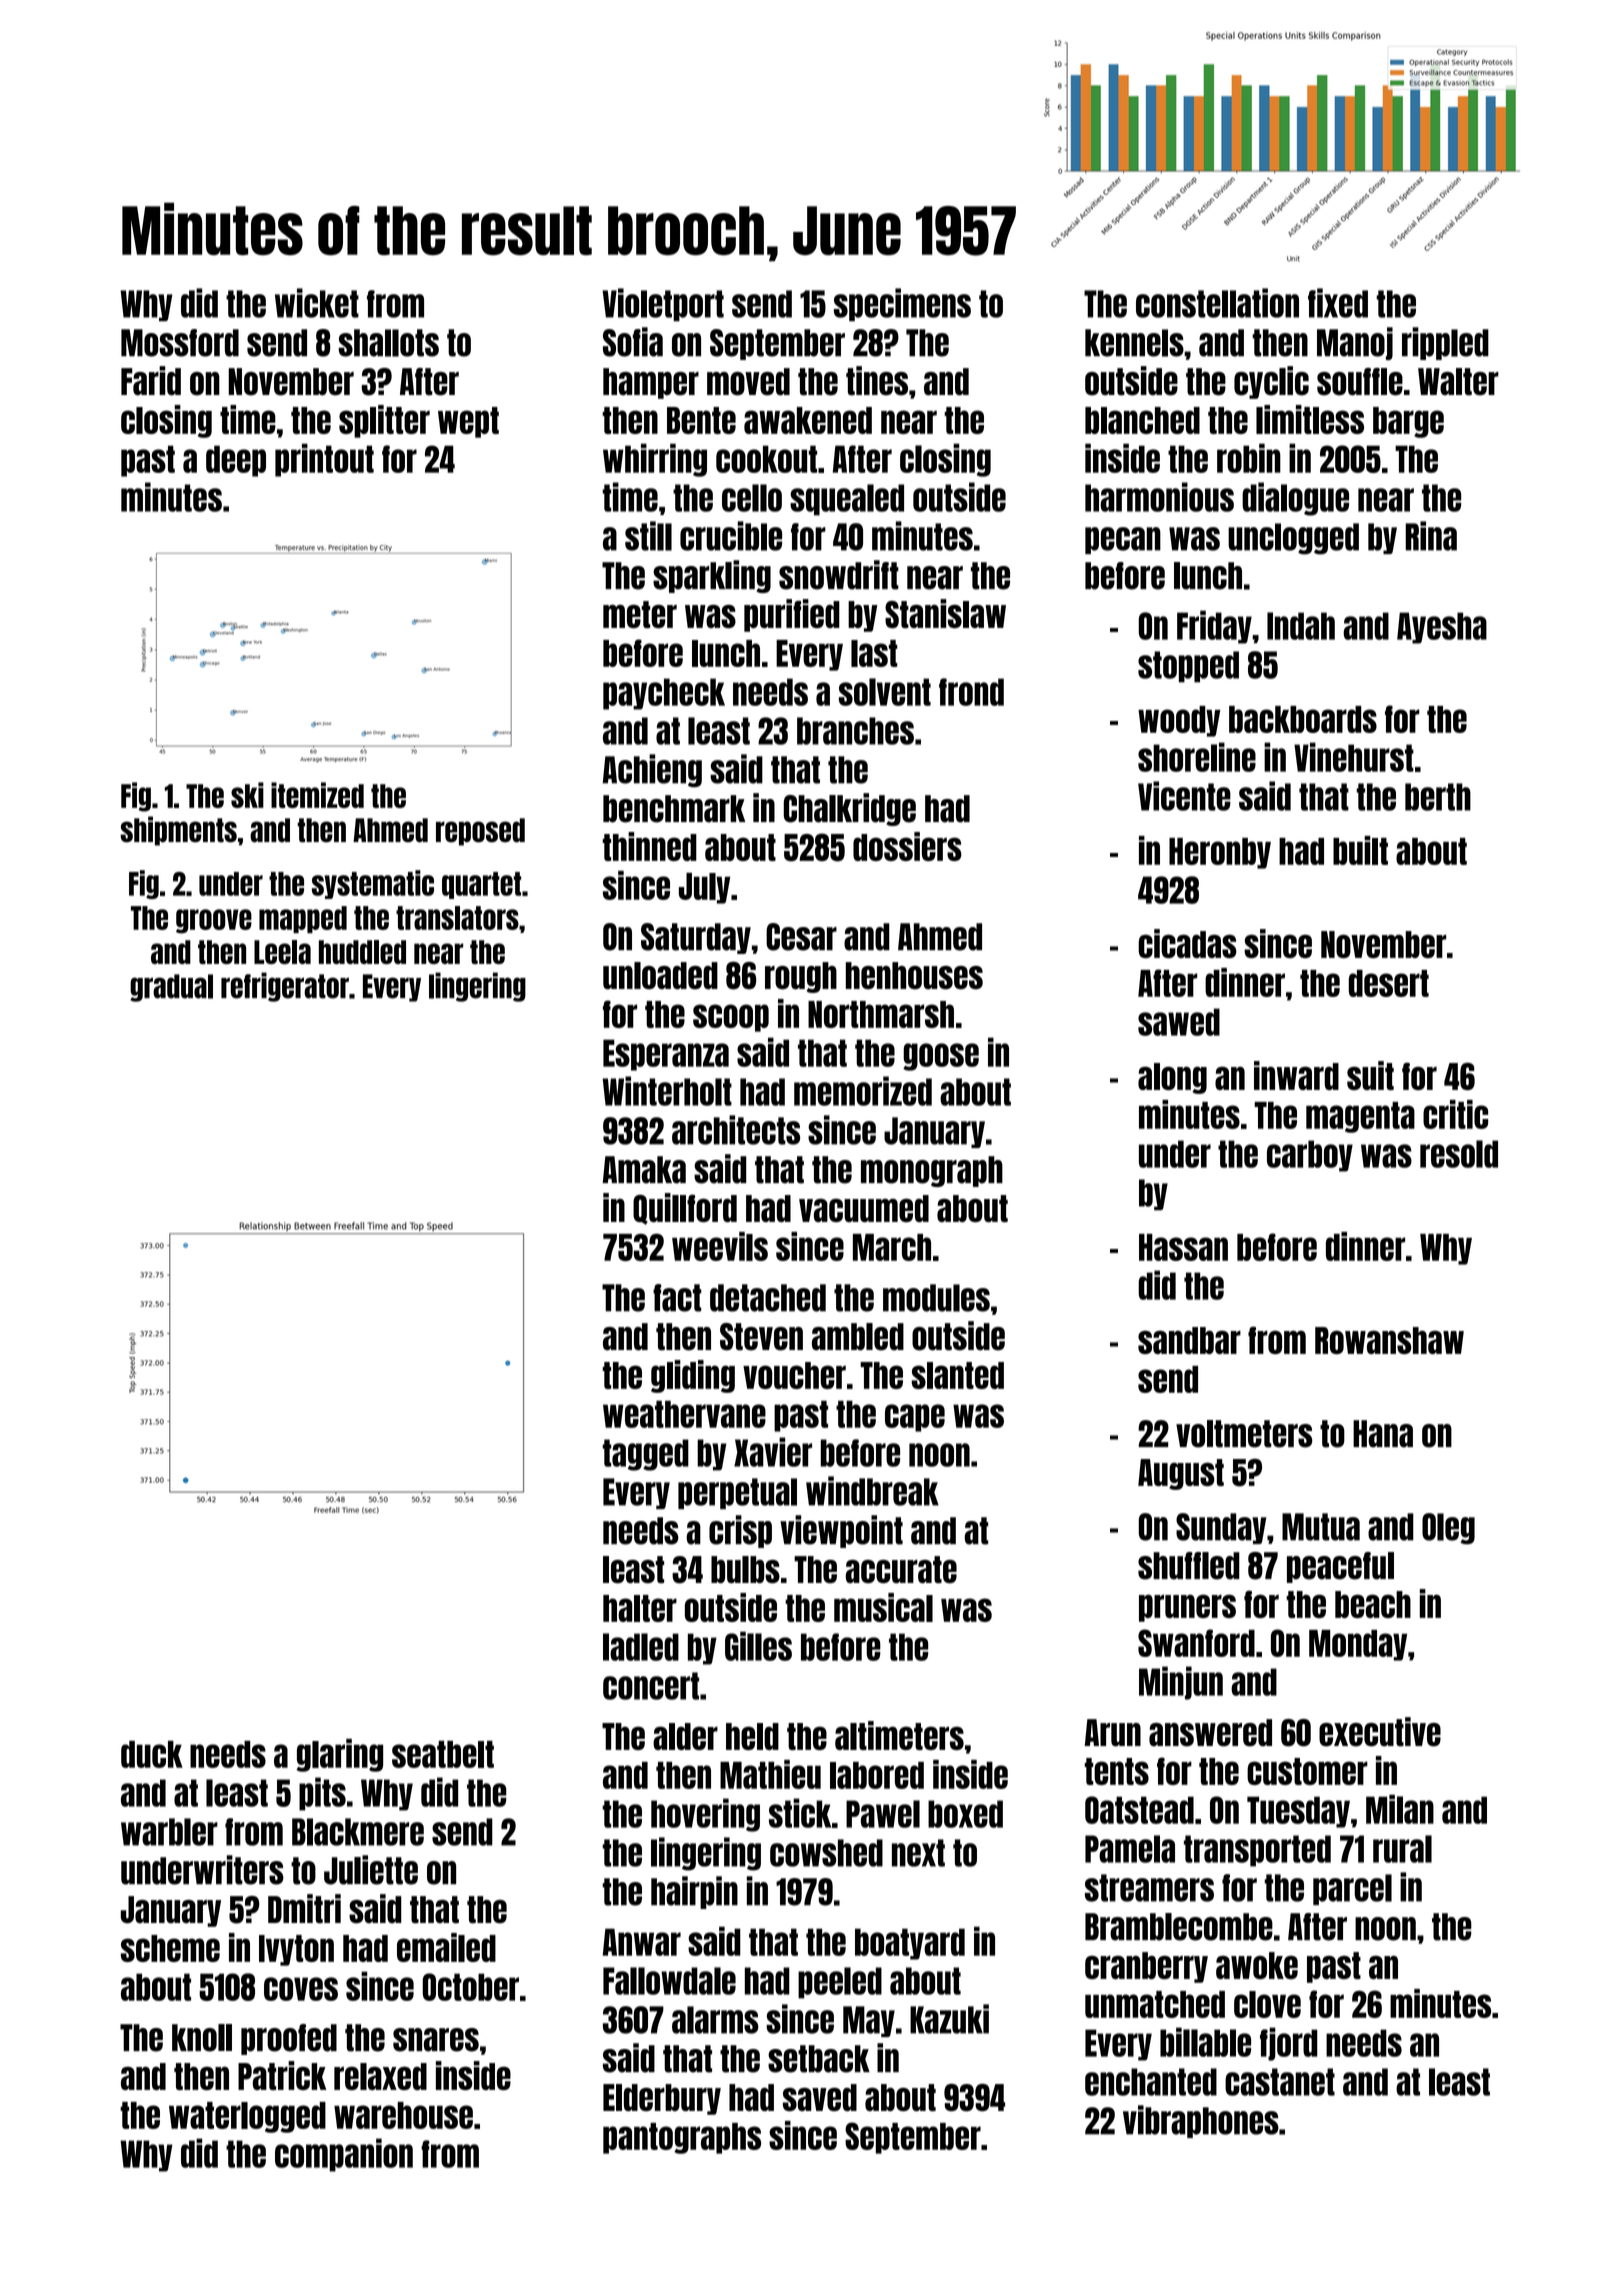  Describe the element at coordinates (644, 1170) in the page. I see `Amaka` at that location.
